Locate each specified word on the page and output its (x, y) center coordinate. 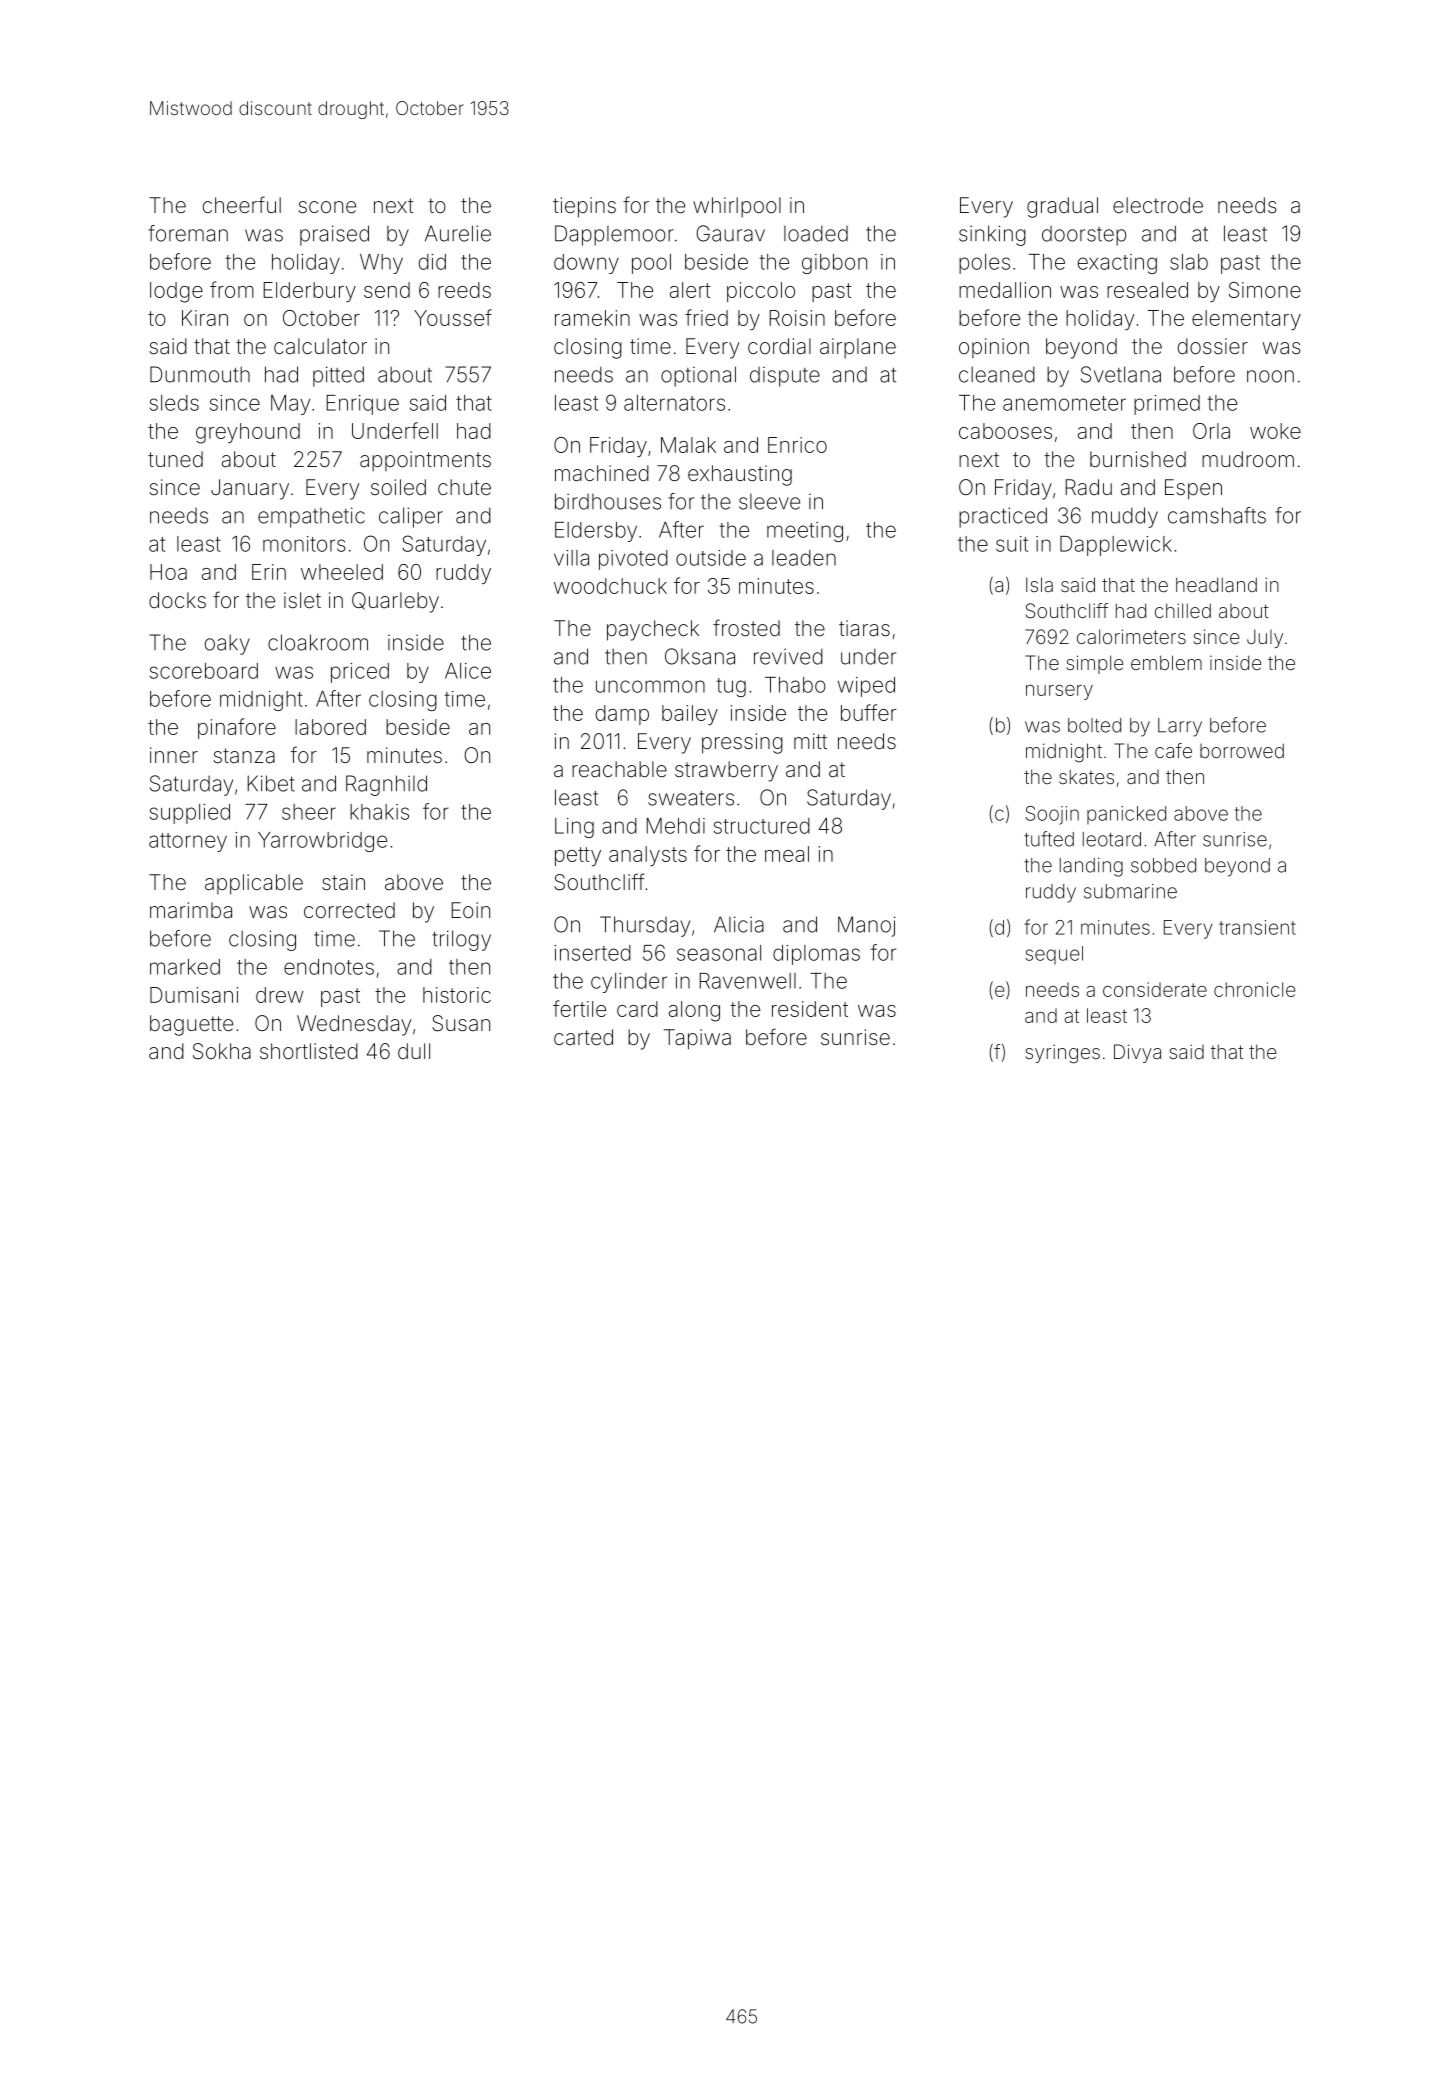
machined (602, 473)
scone (327, 207)
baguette (191, 1025)
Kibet (271, 783)
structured (762, 826)
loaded (816, 233)
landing (1091, 867)
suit (1012, 544)
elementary (1246, 320)
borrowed (1242, 750)
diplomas (816, 955)
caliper (411, 517)
